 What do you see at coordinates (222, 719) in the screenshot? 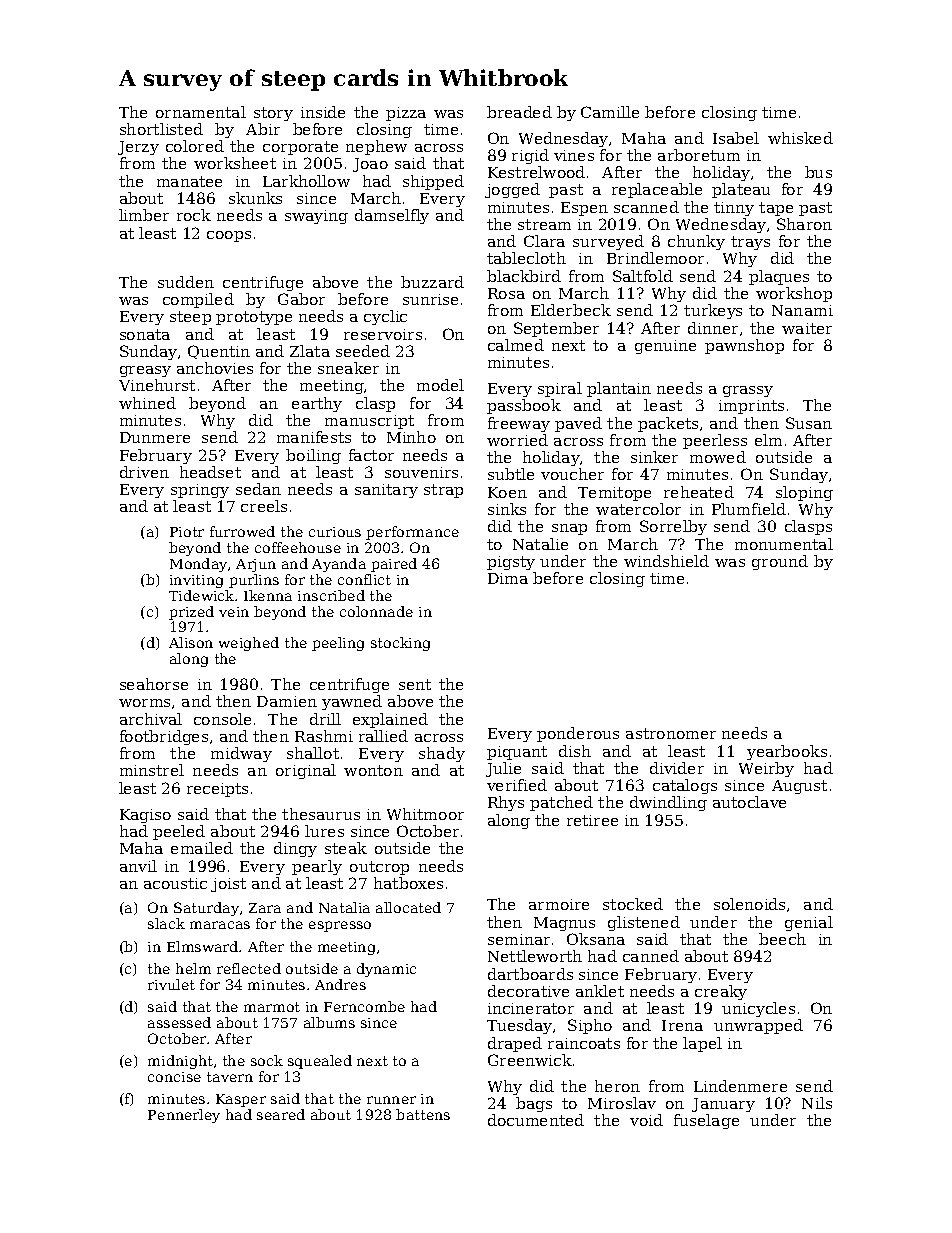
I see `console` at bounding box center [222, 719].
